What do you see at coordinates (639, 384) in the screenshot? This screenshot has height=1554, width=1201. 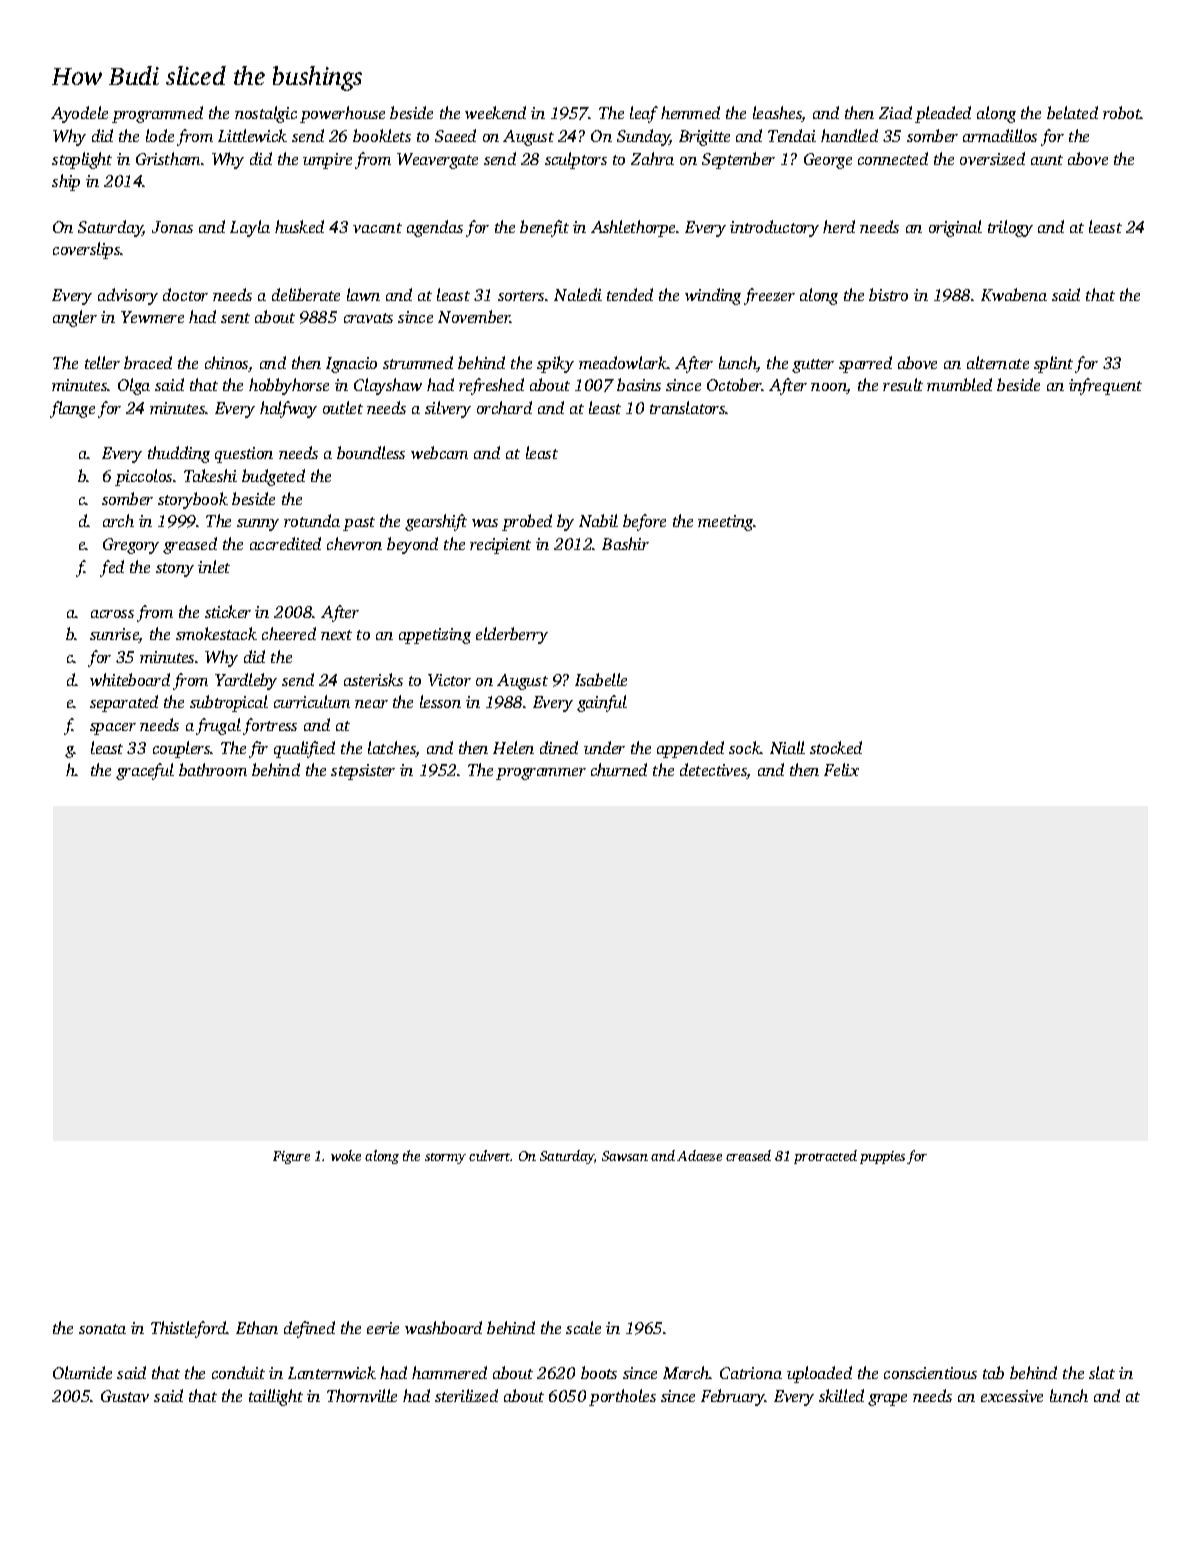 I see `basins` at bounding box center [639, 384].
